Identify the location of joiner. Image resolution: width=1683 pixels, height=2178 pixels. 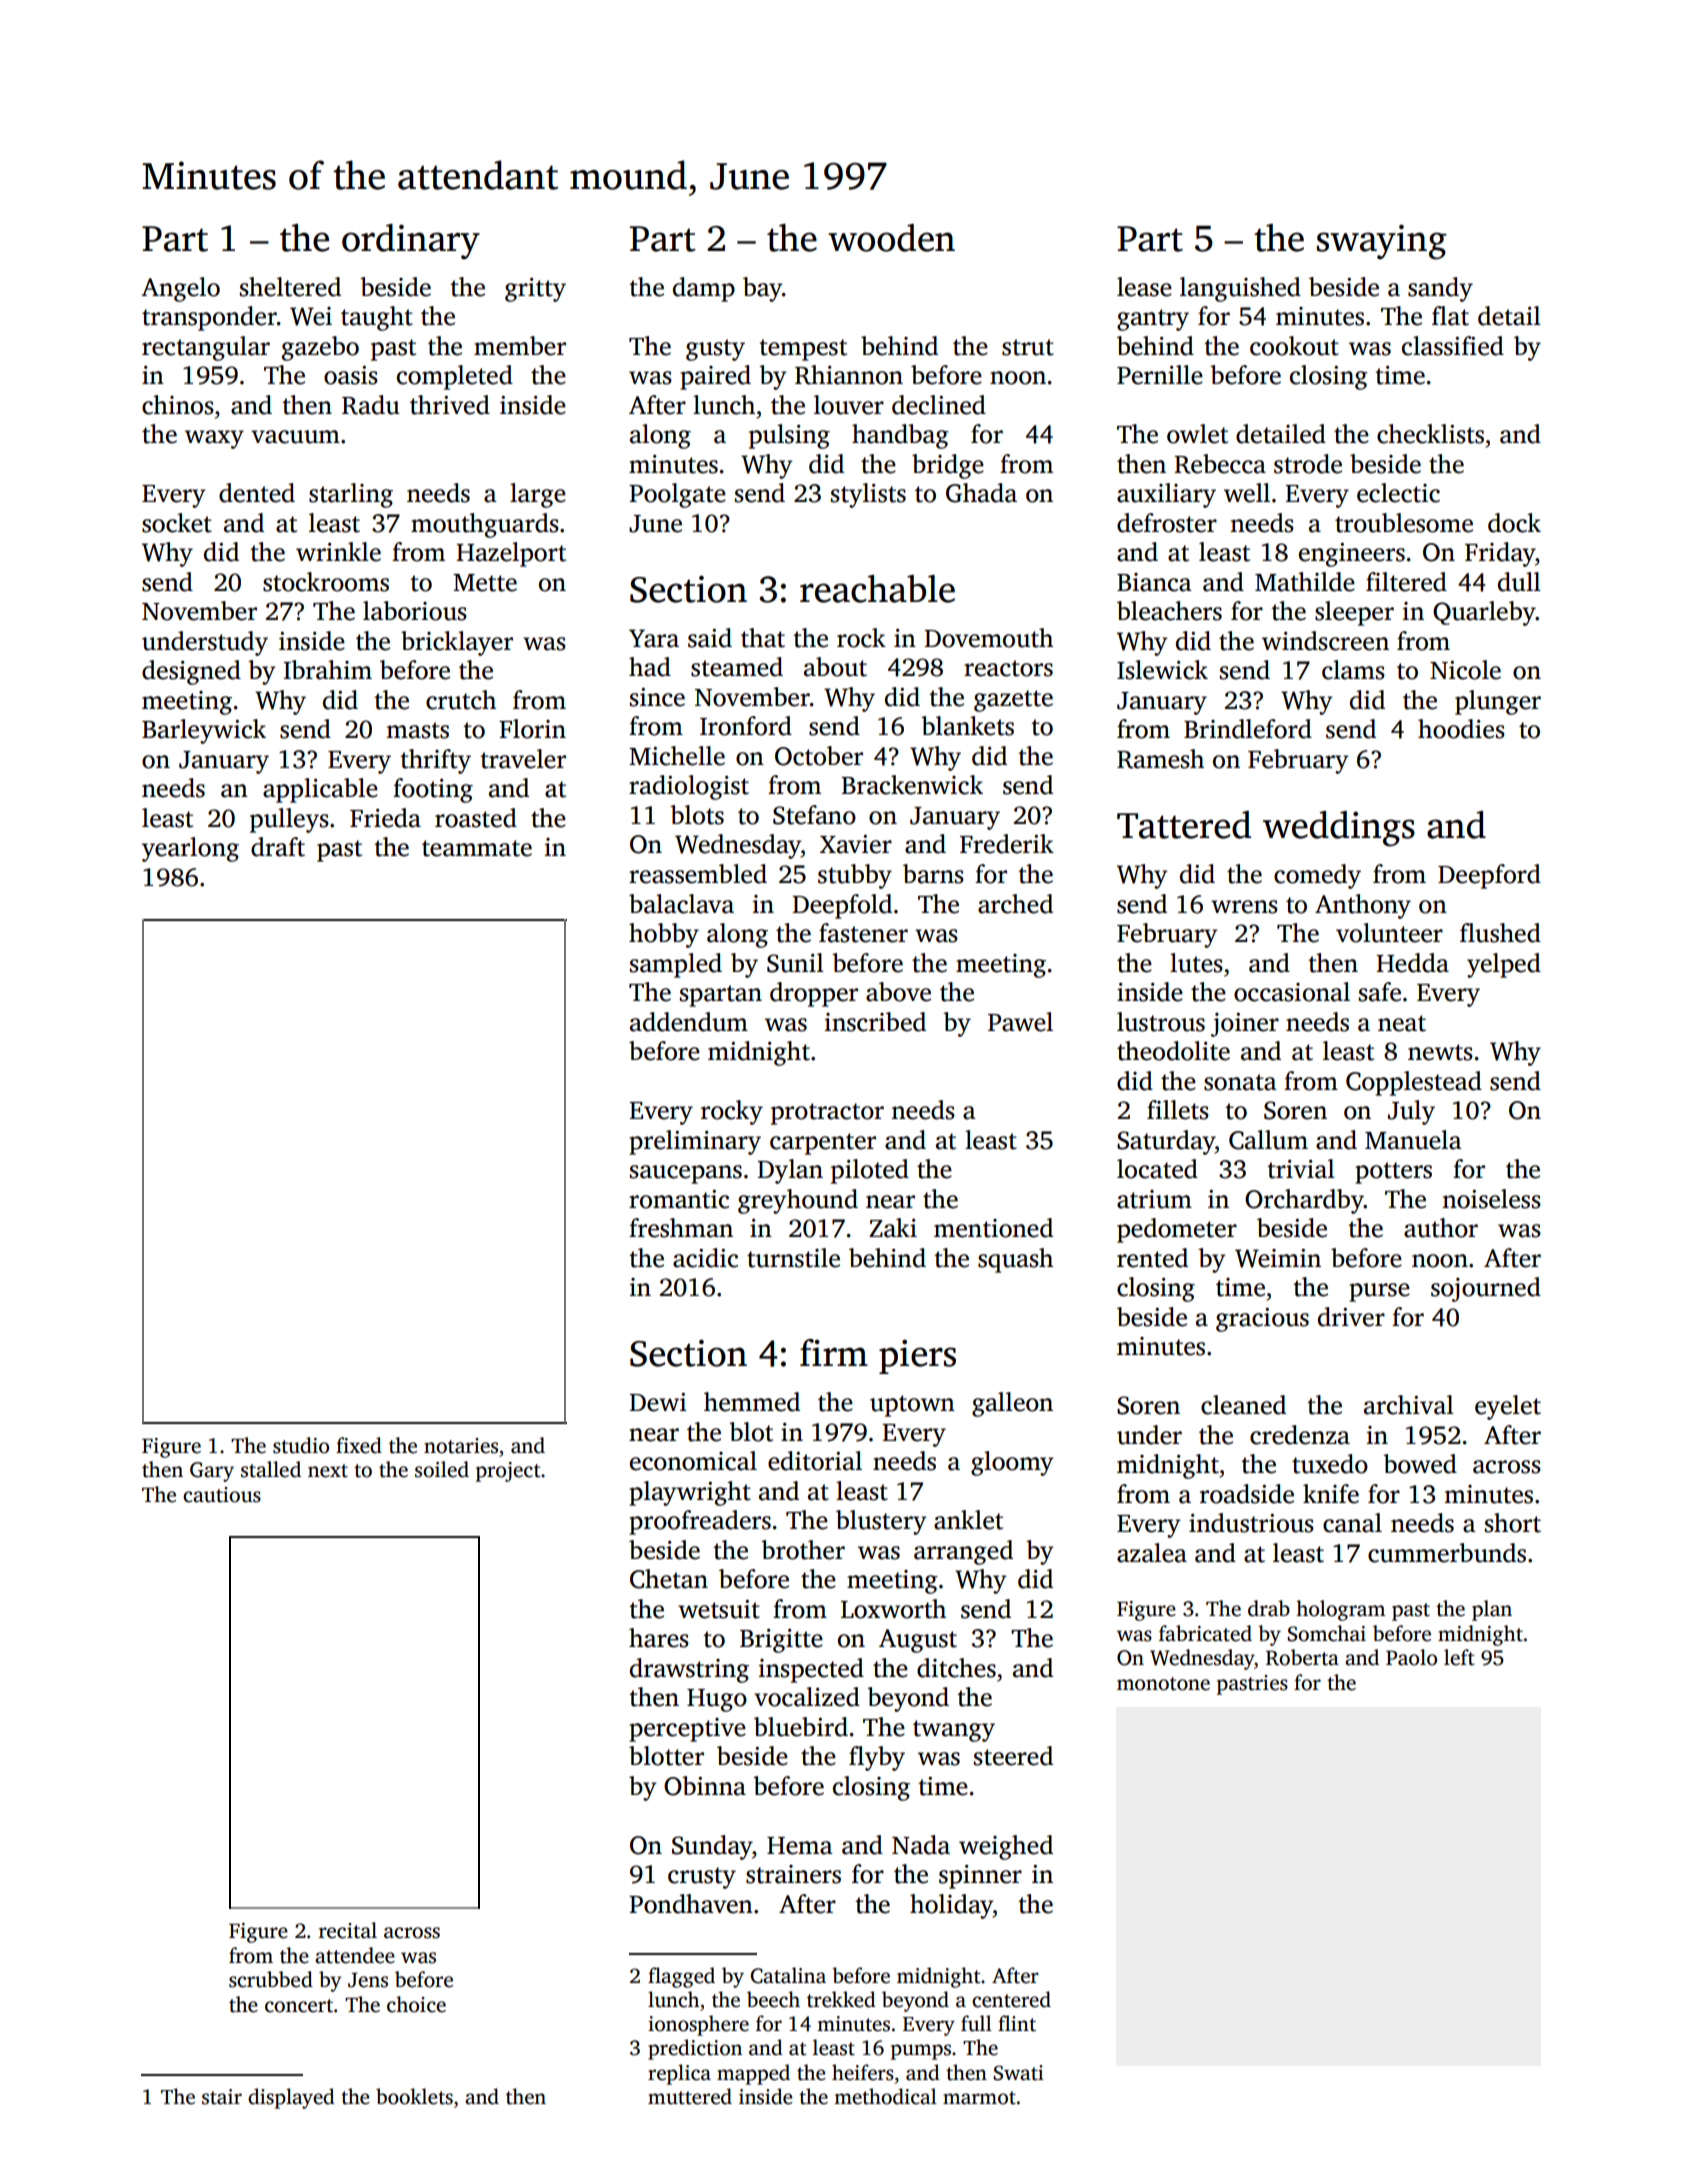
(1245, 1025).
